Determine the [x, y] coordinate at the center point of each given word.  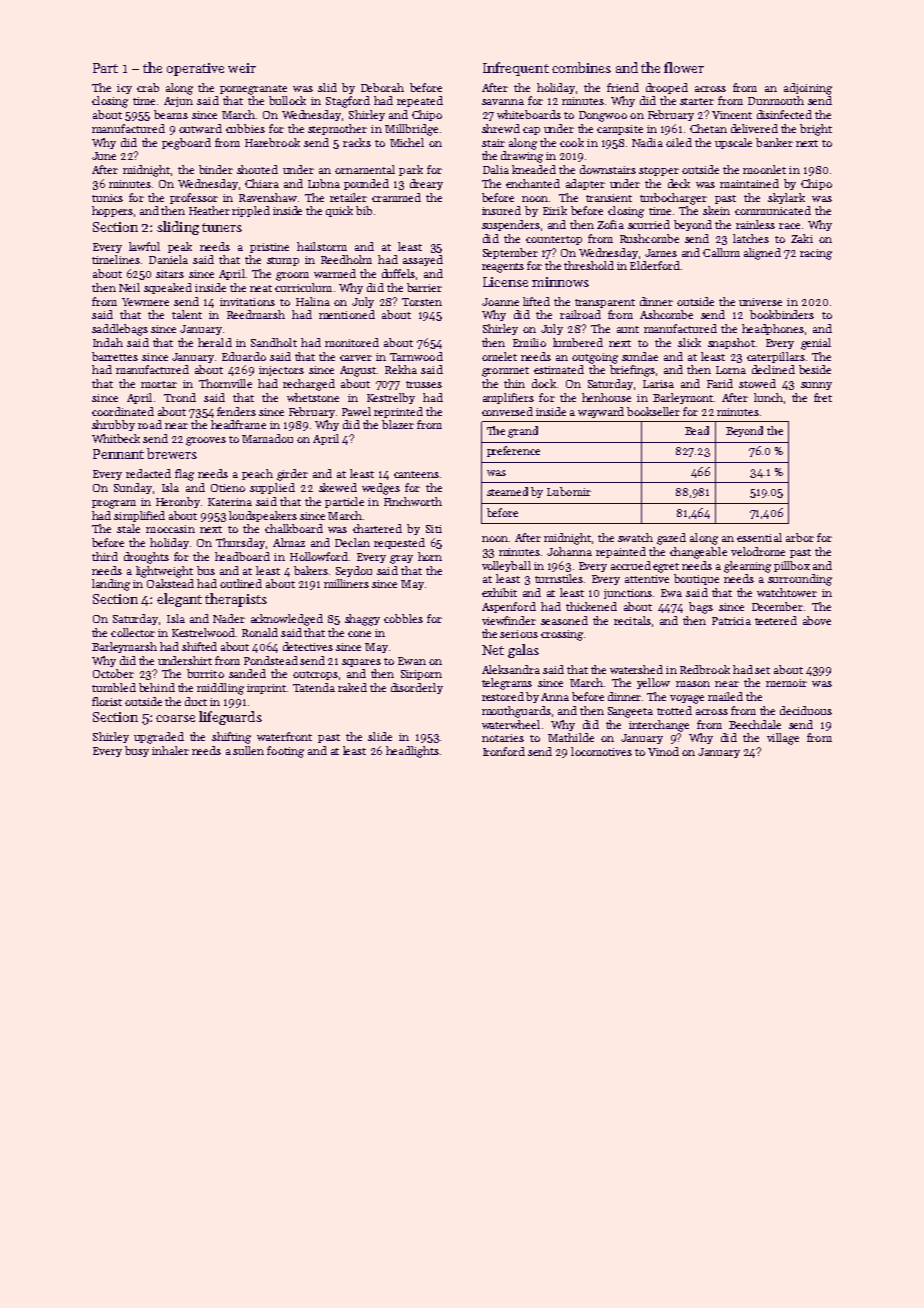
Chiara [262, 183]
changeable [698, 553]
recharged [309, 385]
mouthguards [516, 712]
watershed [636, 669]
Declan [352, 542]
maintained [749, 183]
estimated [559, 369]
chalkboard [294, 528]
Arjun [178, 102]
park [411, 170]
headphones [773, 329]
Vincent [732, 115]
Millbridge [411, 130]
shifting [231, 738]
